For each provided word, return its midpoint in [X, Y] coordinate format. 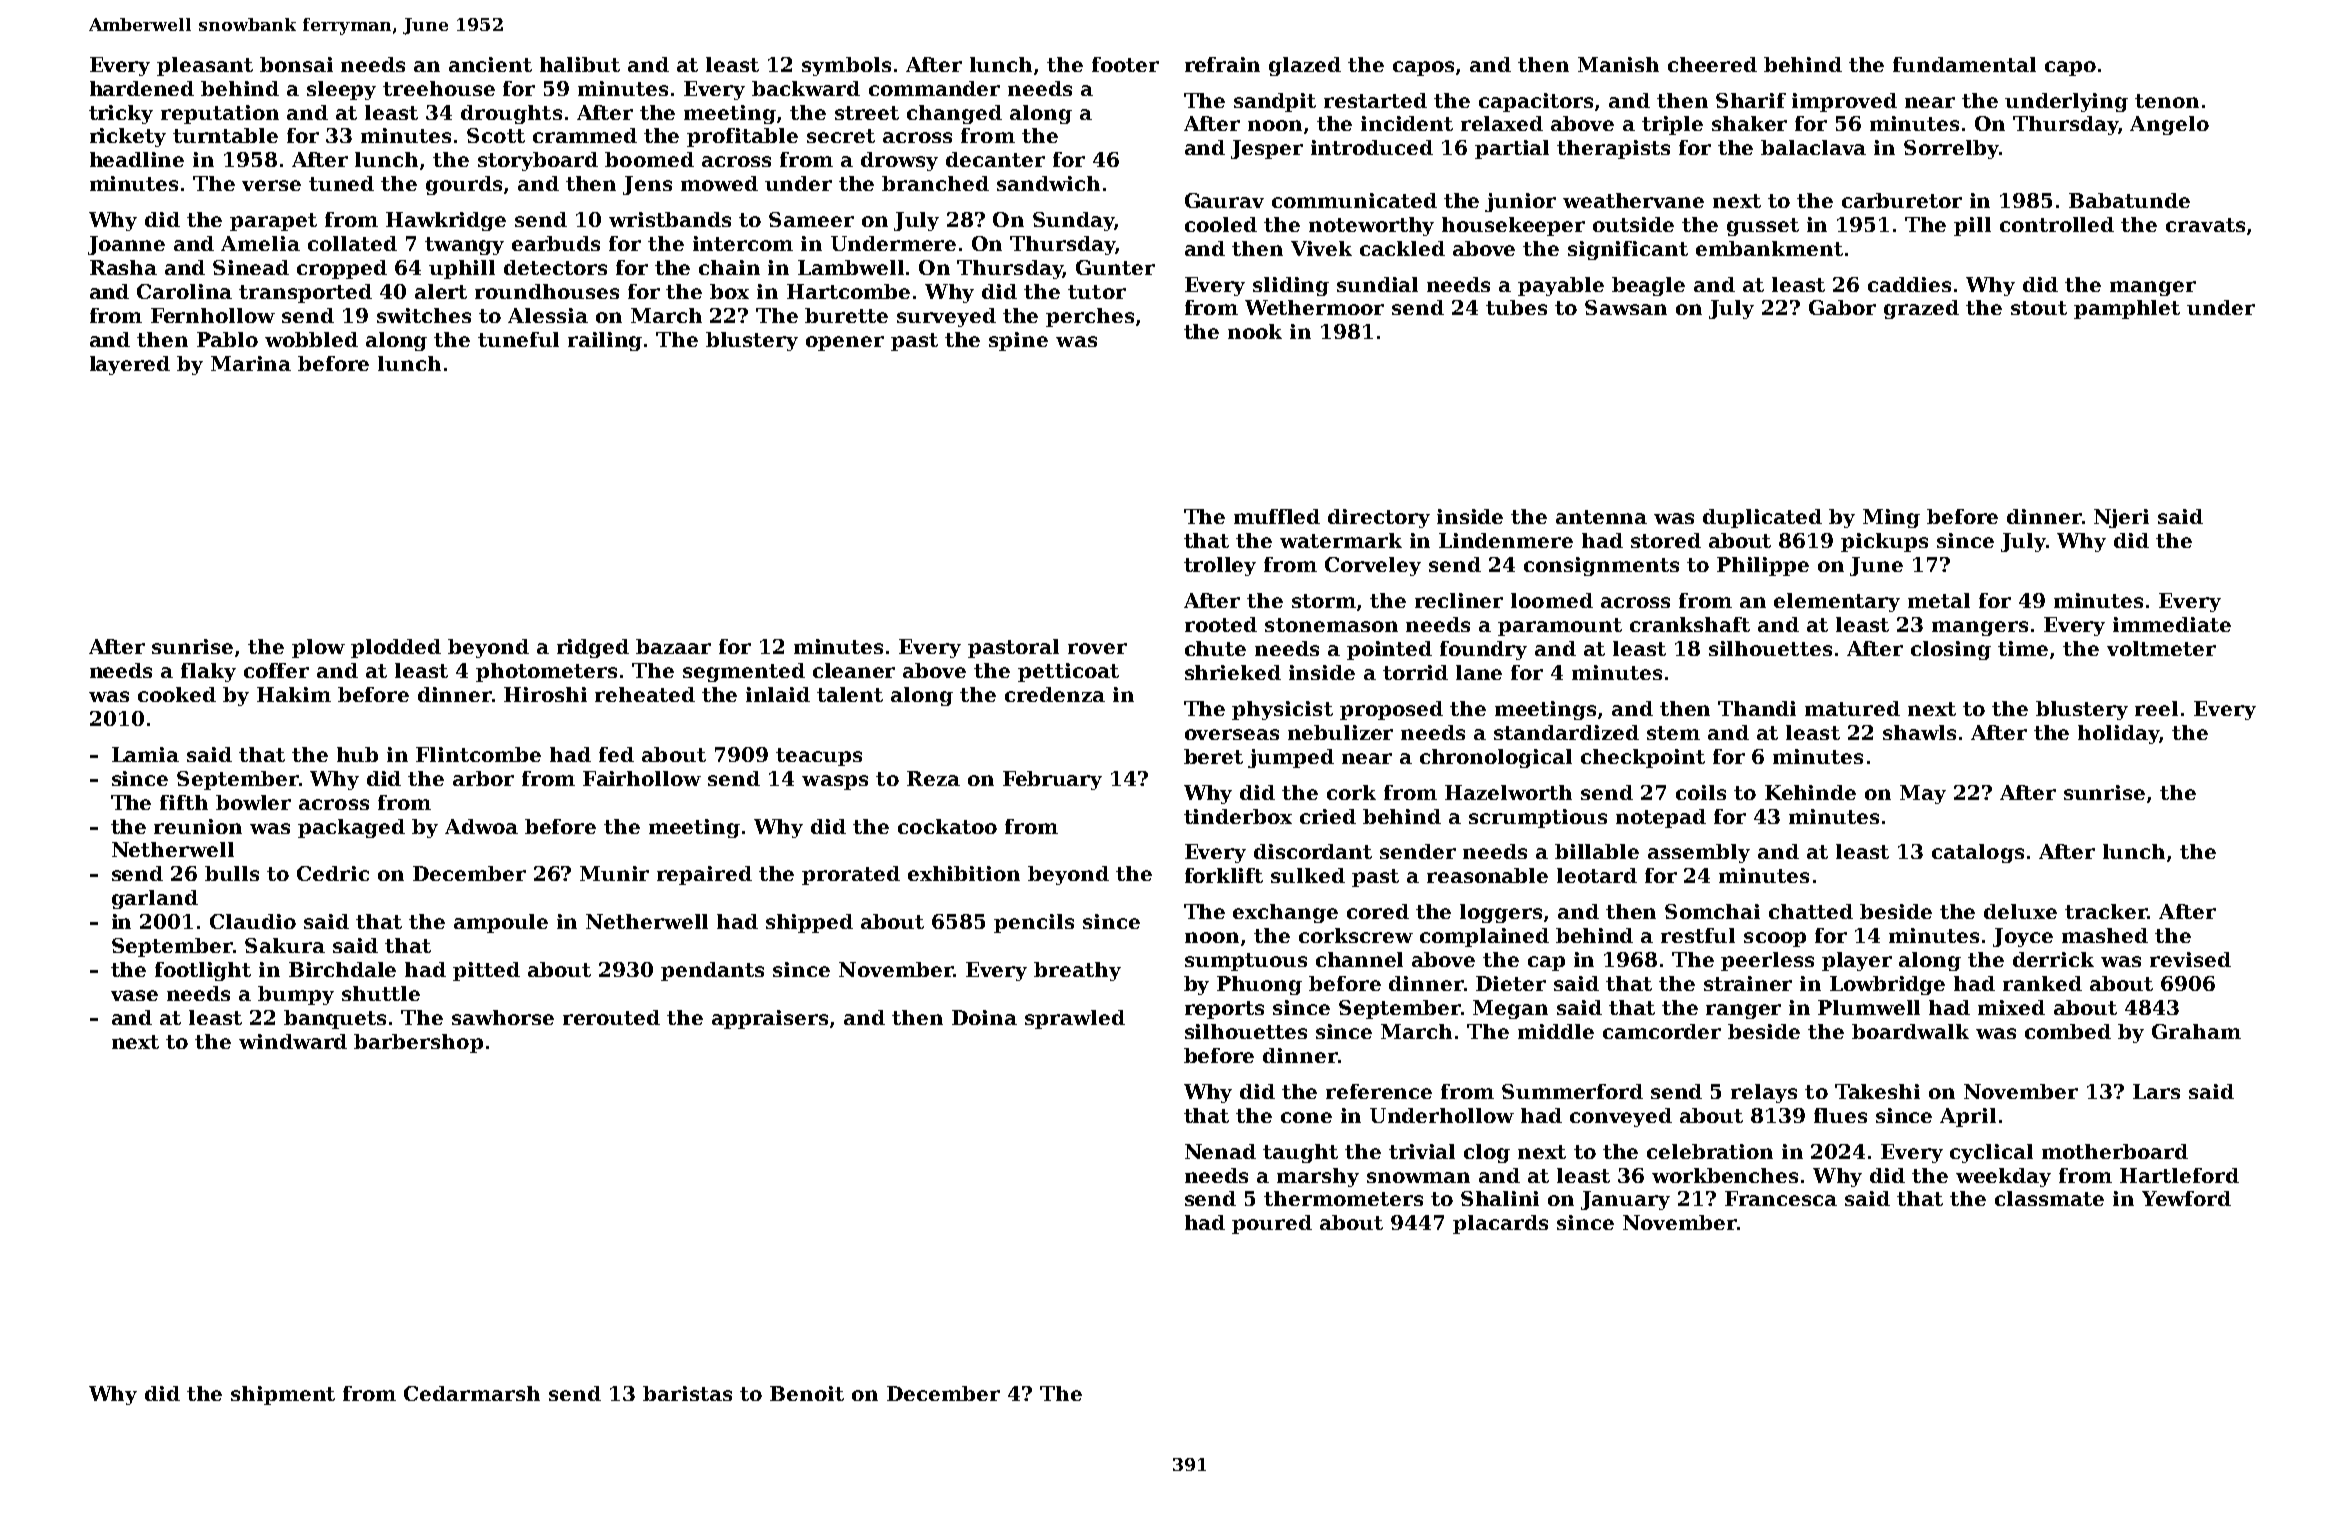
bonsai [296, 64]
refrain [1222, 64]
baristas [687, 1393]
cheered [1712, 64]
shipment [283, 1395]
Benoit [807, 1393]
